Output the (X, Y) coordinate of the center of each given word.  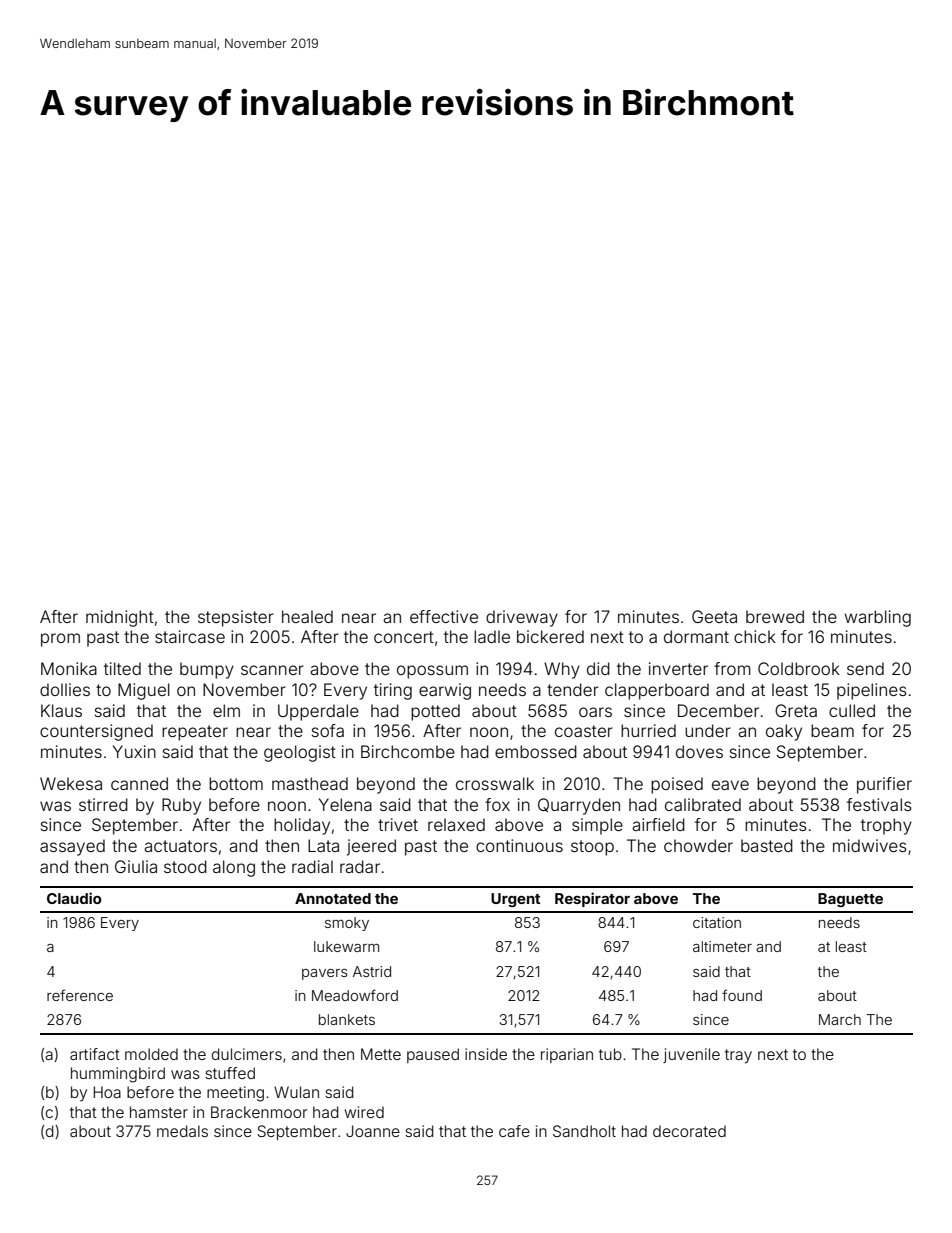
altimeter (722, 946)
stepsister (236, 618)
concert (404, 637)
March (840, 1019)
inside (486, 1054)
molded (151, 1054)
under (708, 730)
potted (435, 712)
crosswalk (495, 783)
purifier (884, 785)
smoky (347, 924)
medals (182, 1131)
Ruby (181, 806)
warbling (878, 618)
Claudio (74, 898)
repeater (195, 733)
